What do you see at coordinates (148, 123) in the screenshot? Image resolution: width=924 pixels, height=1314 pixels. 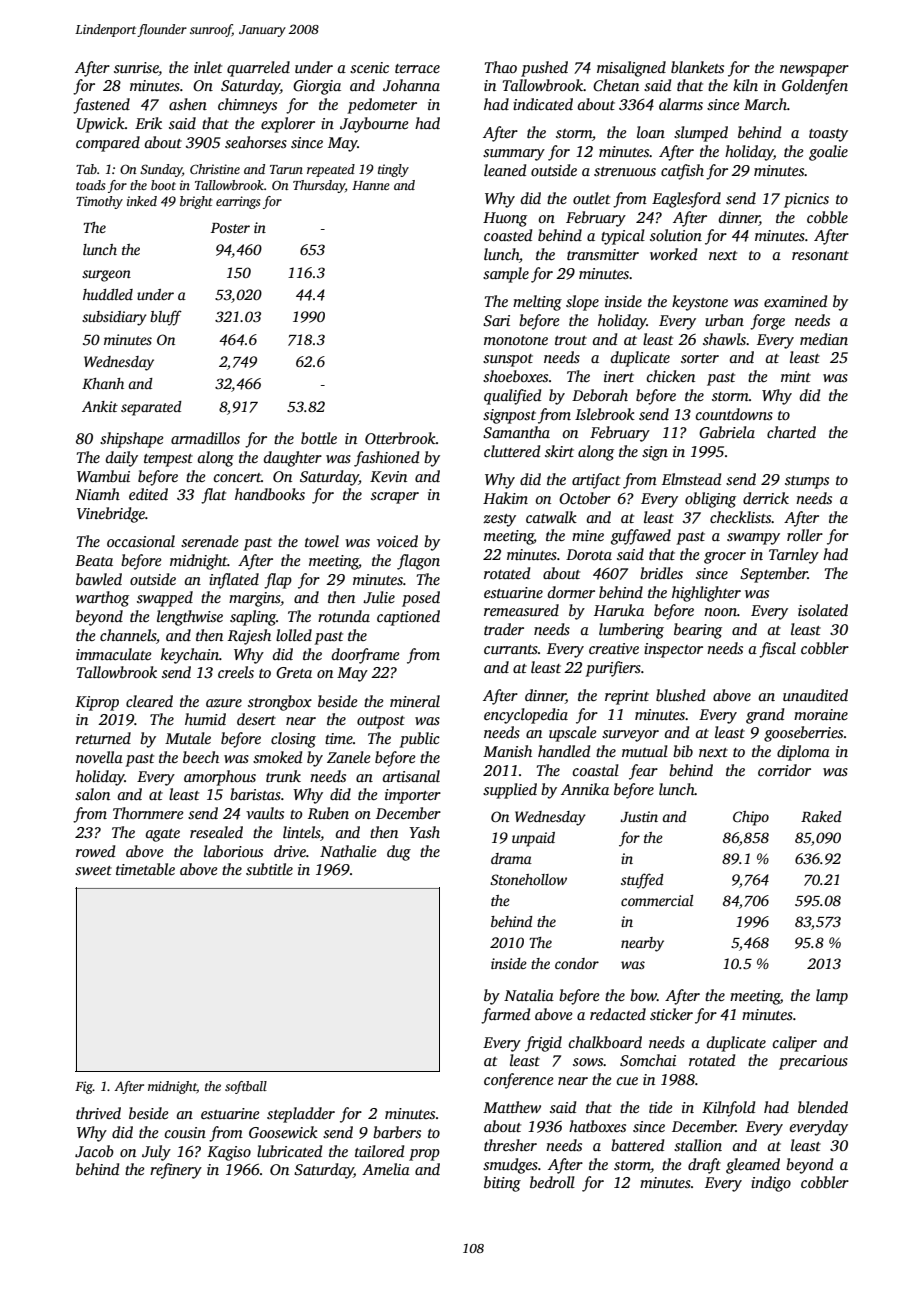 I see `Erik` at bounding box center [148, 123].
